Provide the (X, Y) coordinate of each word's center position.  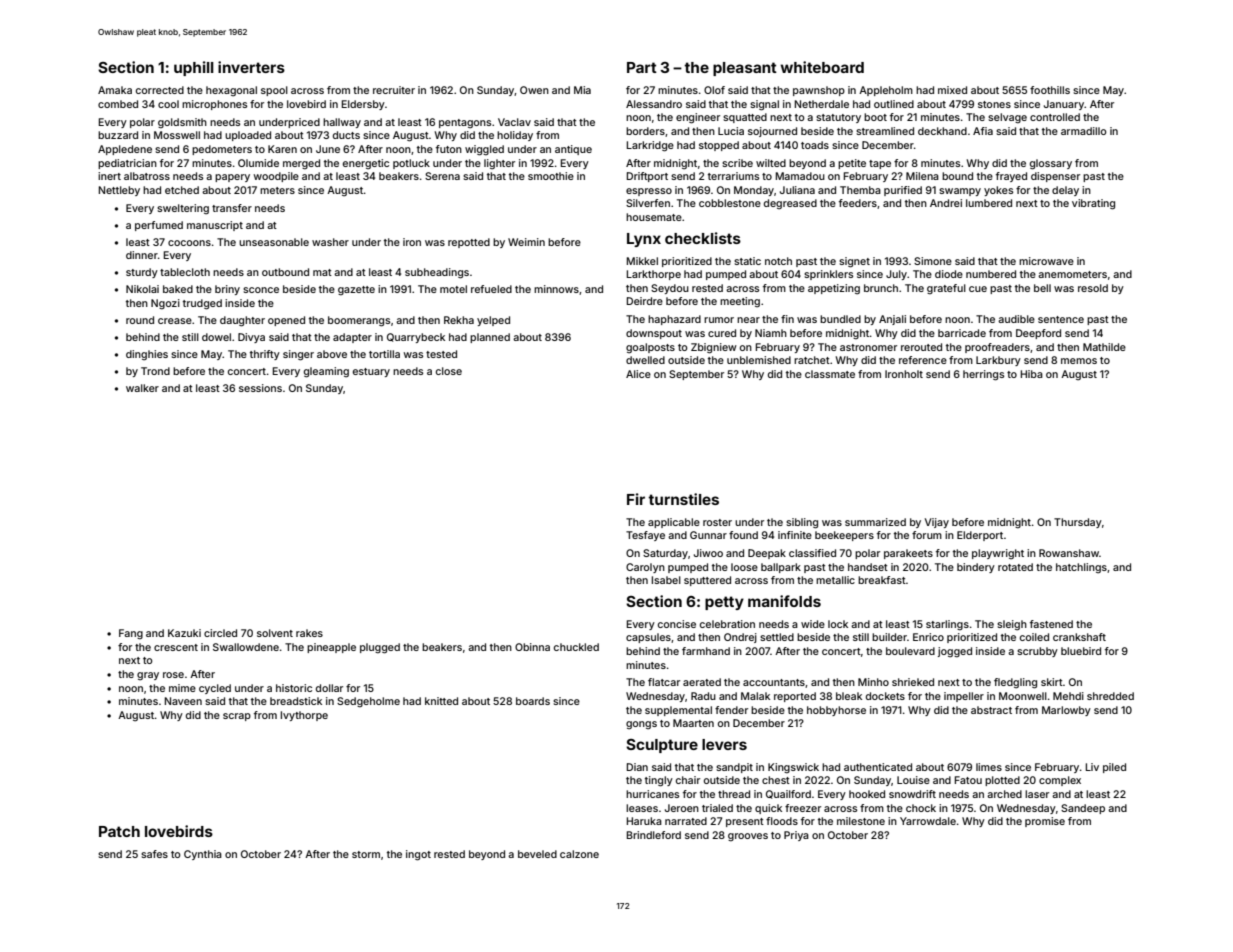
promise (1045, 822)
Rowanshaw (1069, 553)
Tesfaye (645, 536)
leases (642, 808)
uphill (194, 68)
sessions (260, 388)
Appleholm (886, 91)
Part (642, 67)
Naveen (183, 701)
